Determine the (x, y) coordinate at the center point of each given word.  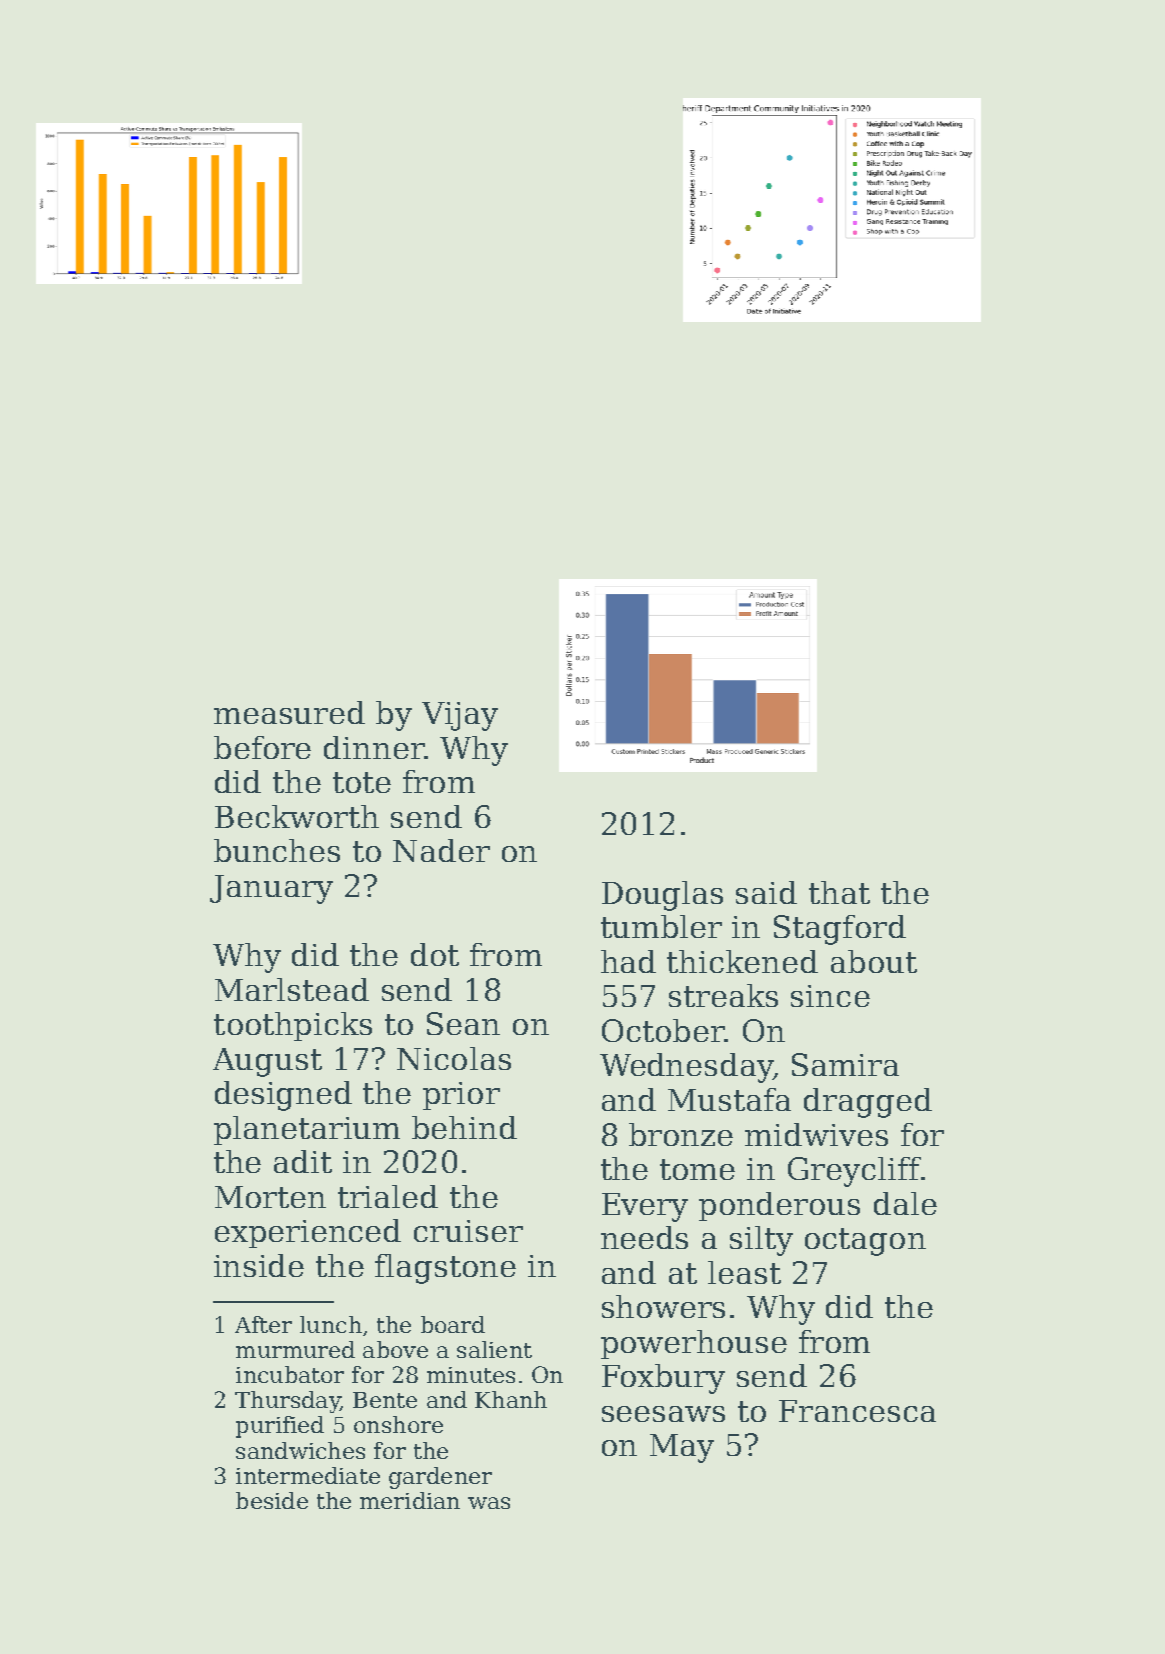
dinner (374, 747)
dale (905, 1203)
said (766, 892)
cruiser (468, 1231)
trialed (388, 1196)
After (263, 1324)
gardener (440, 1478)
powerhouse (694, 1344)
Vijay (460, 716)
